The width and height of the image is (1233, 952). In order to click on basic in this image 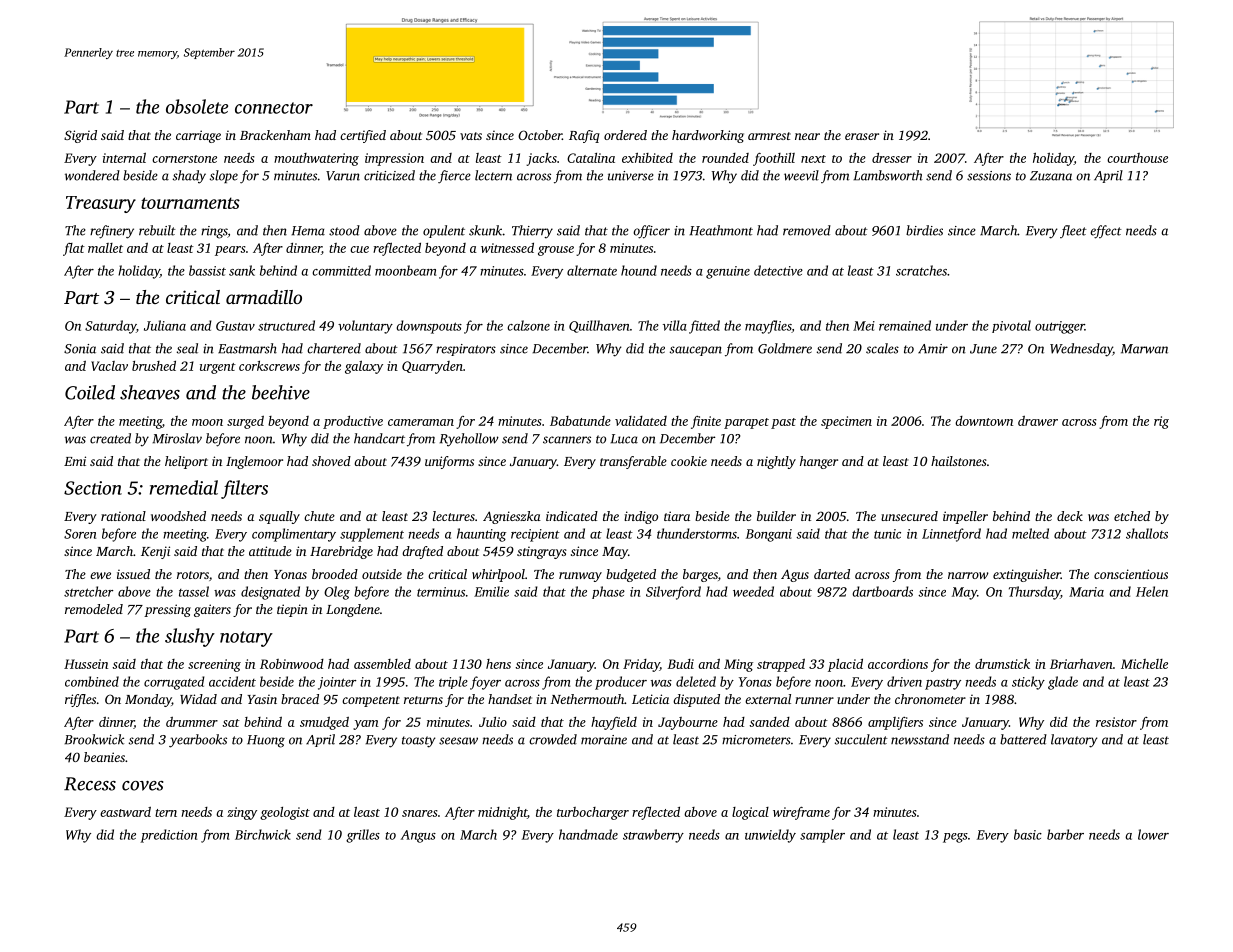, I will do `click(1028, 834)`.
